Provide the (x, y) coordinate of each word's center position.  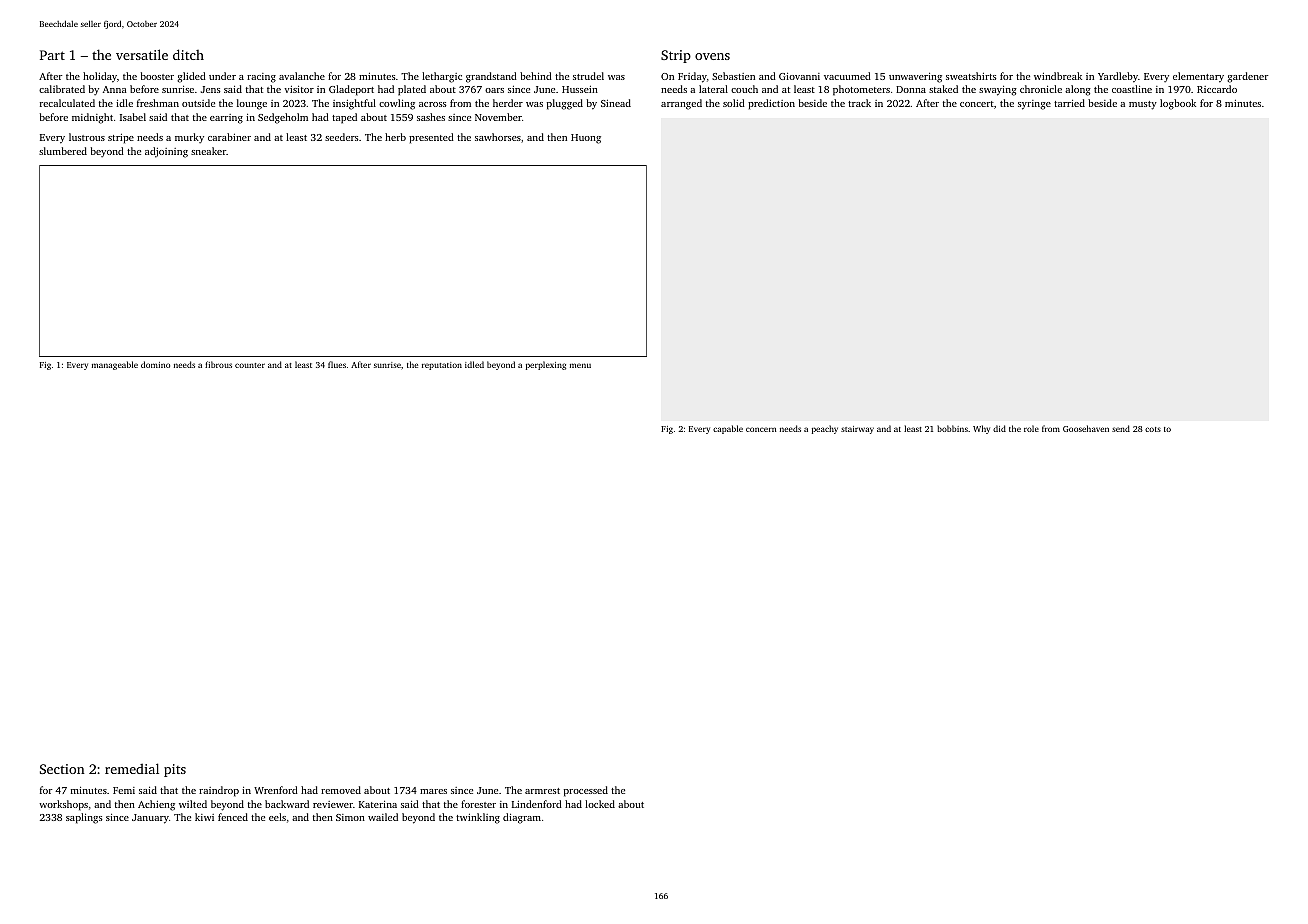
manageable (115, 365)
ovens (712, 56)
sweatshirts (971, 76)
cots (1153, 429)
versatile (142, 54)
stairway (857, 430)
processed (586, 791)
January (150, 819)
